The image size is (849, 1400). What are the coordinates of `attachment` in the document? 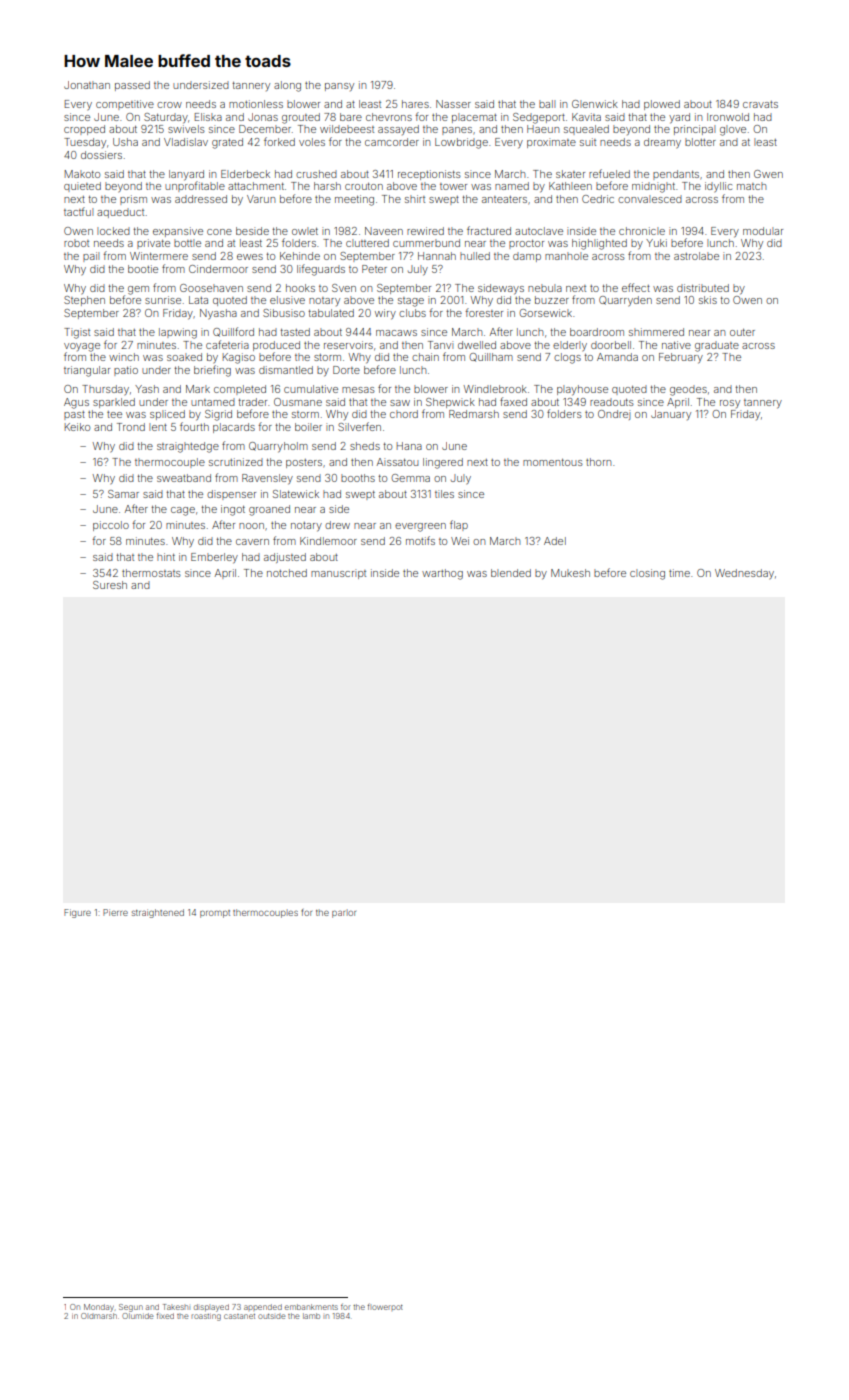 It's located at (256, 186).
